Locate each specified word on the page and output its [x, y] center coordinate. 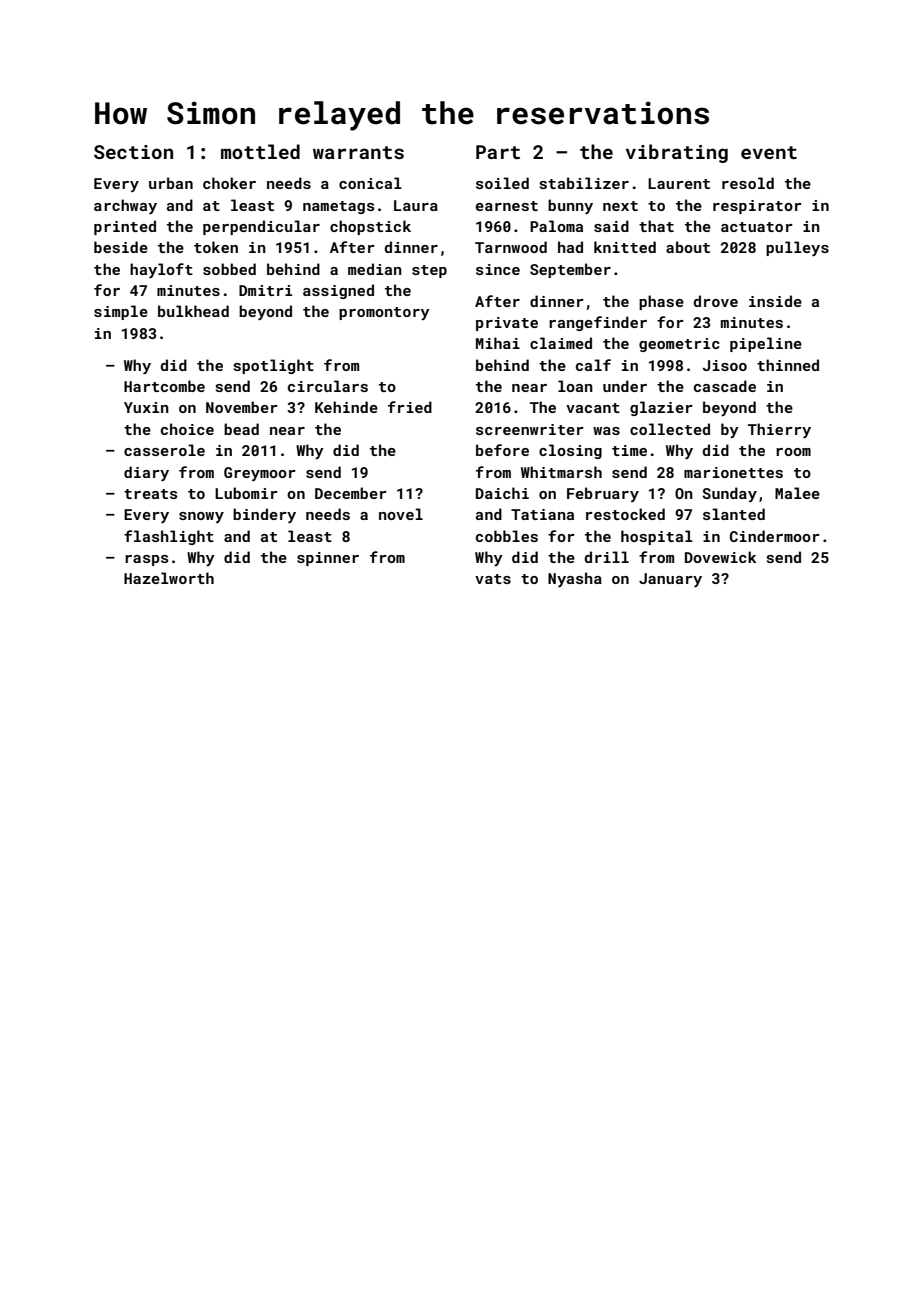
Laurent [679, 183]
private [507, 324]
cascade [725, 386]
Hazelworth [169, 578]
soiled [502, 183]
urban [171, 183]
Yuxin [146, 407]
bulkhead [193, 311]
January [670, 580]
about [688, 247]
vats [493, 579]
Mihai [498, 343]
